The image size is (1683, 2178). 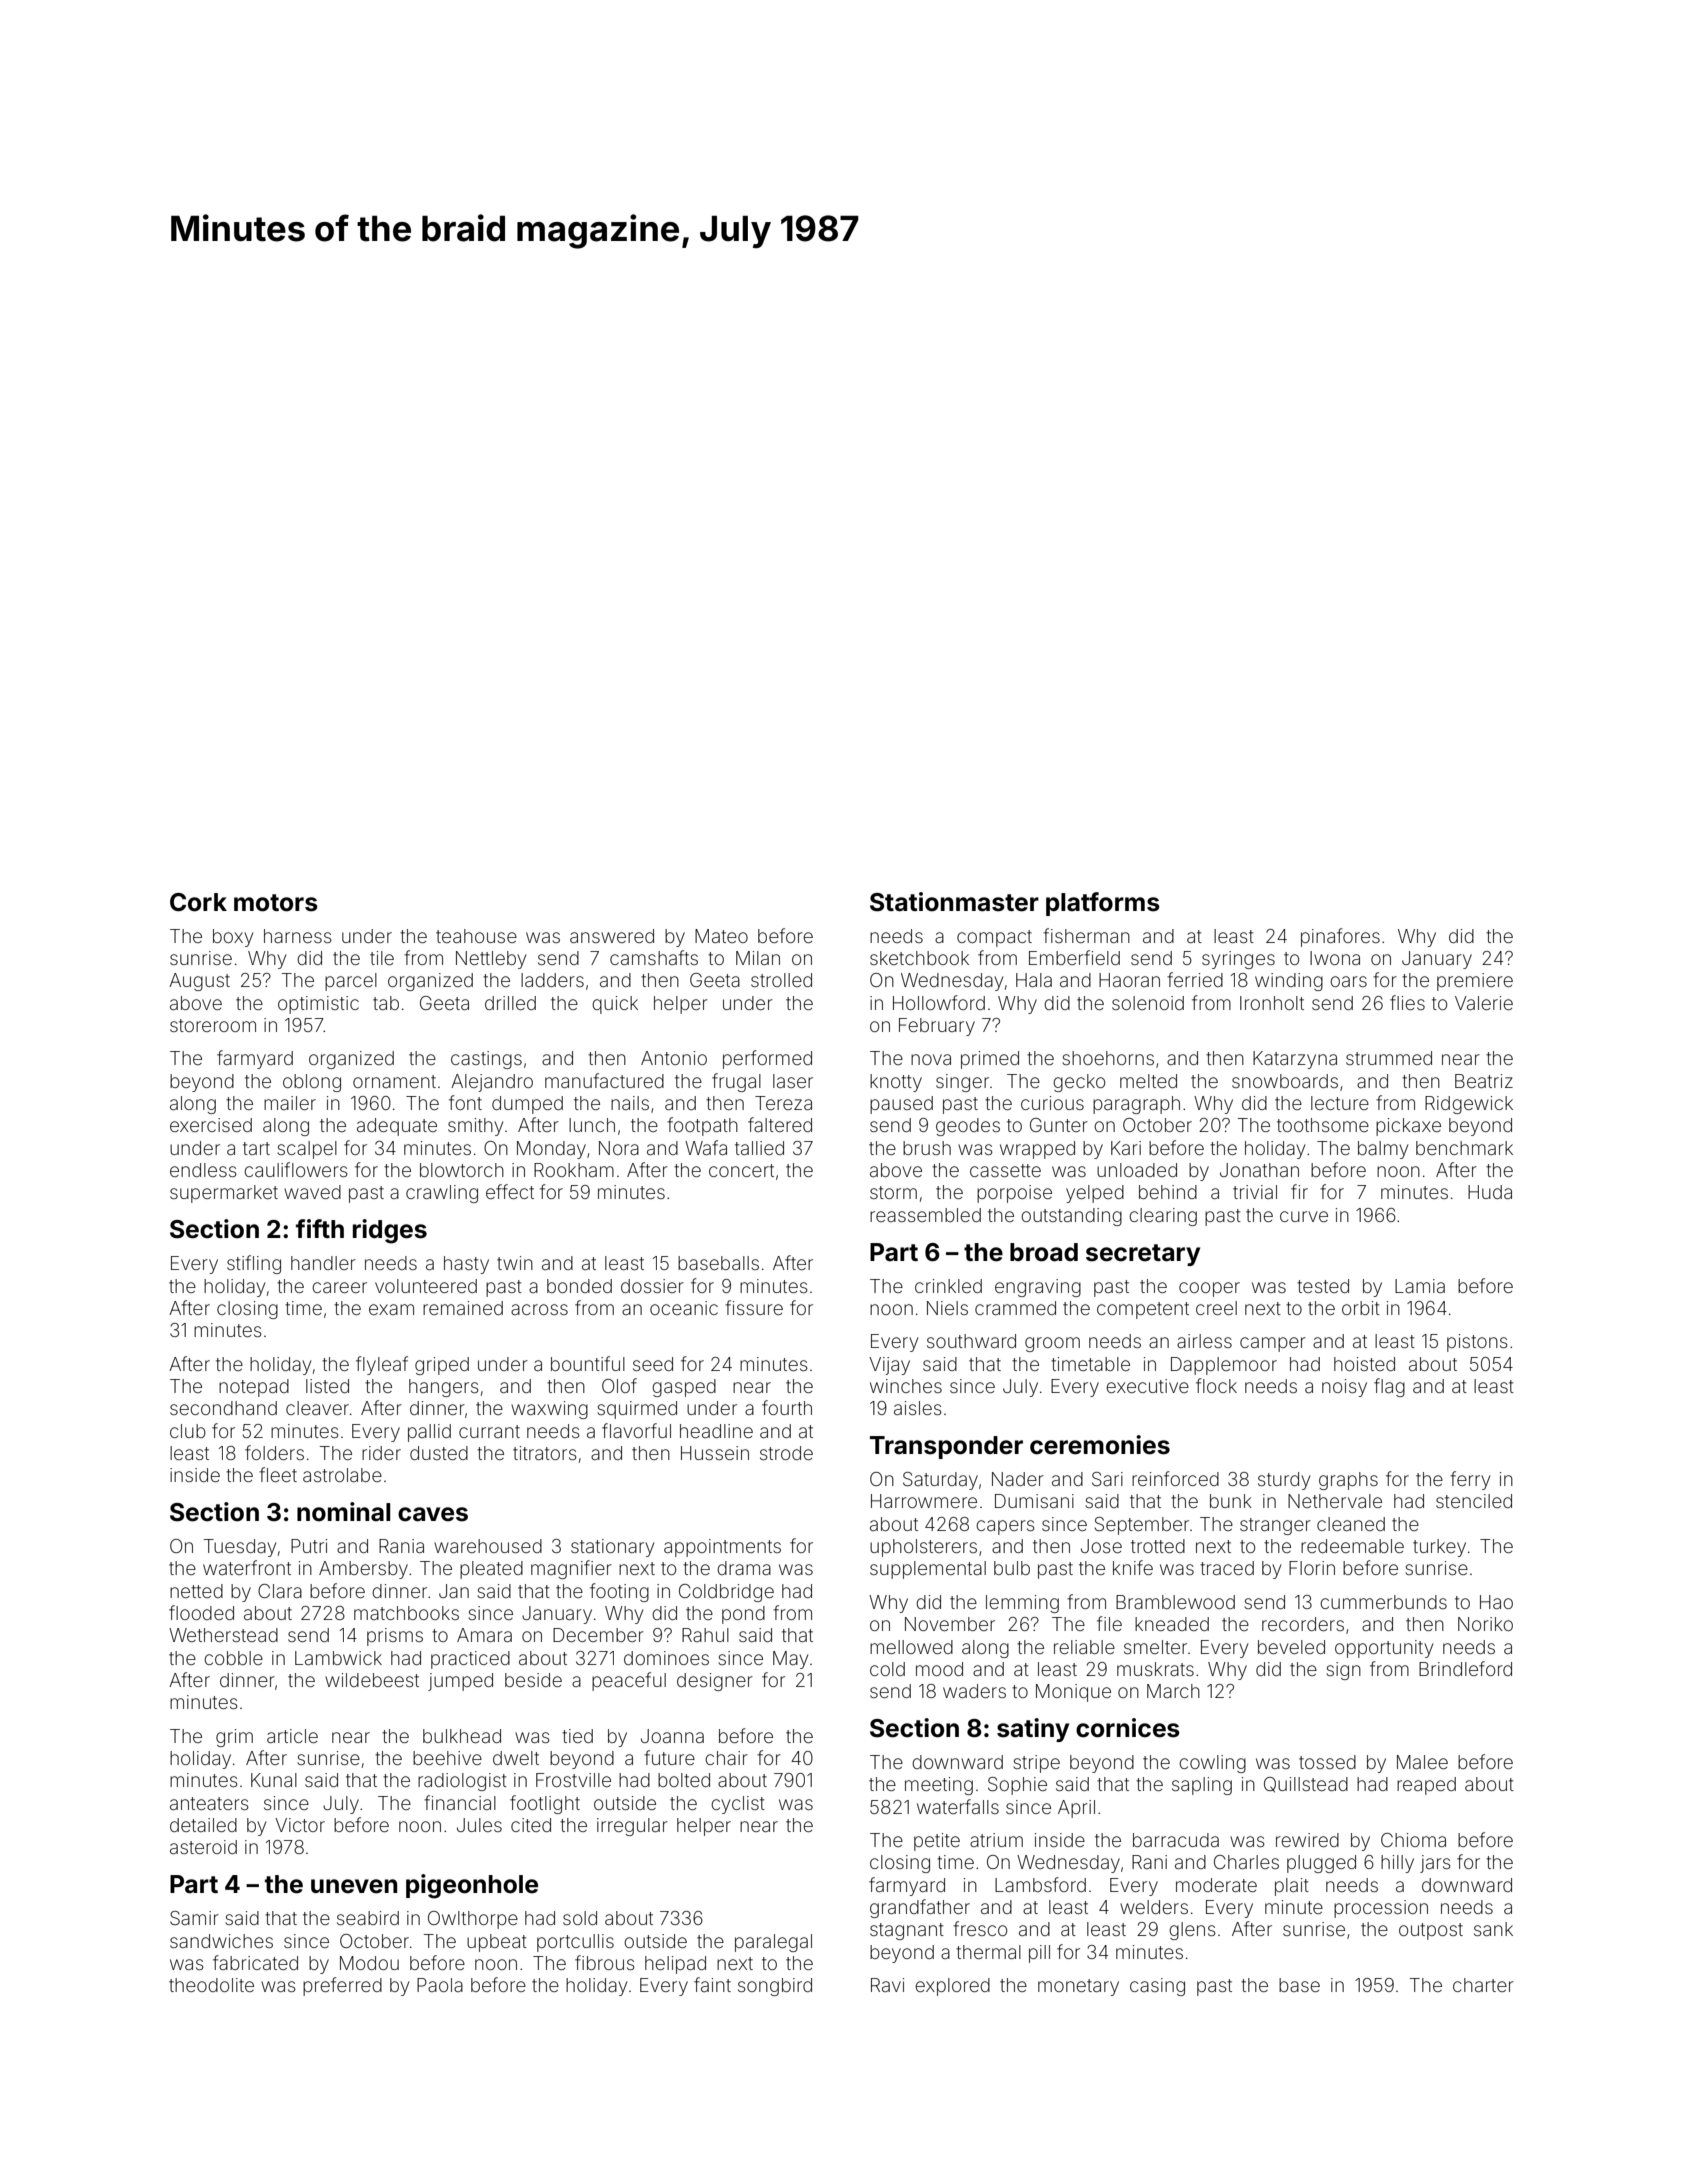 I want to click on snowboards, so click(x=1285, y=1081).
